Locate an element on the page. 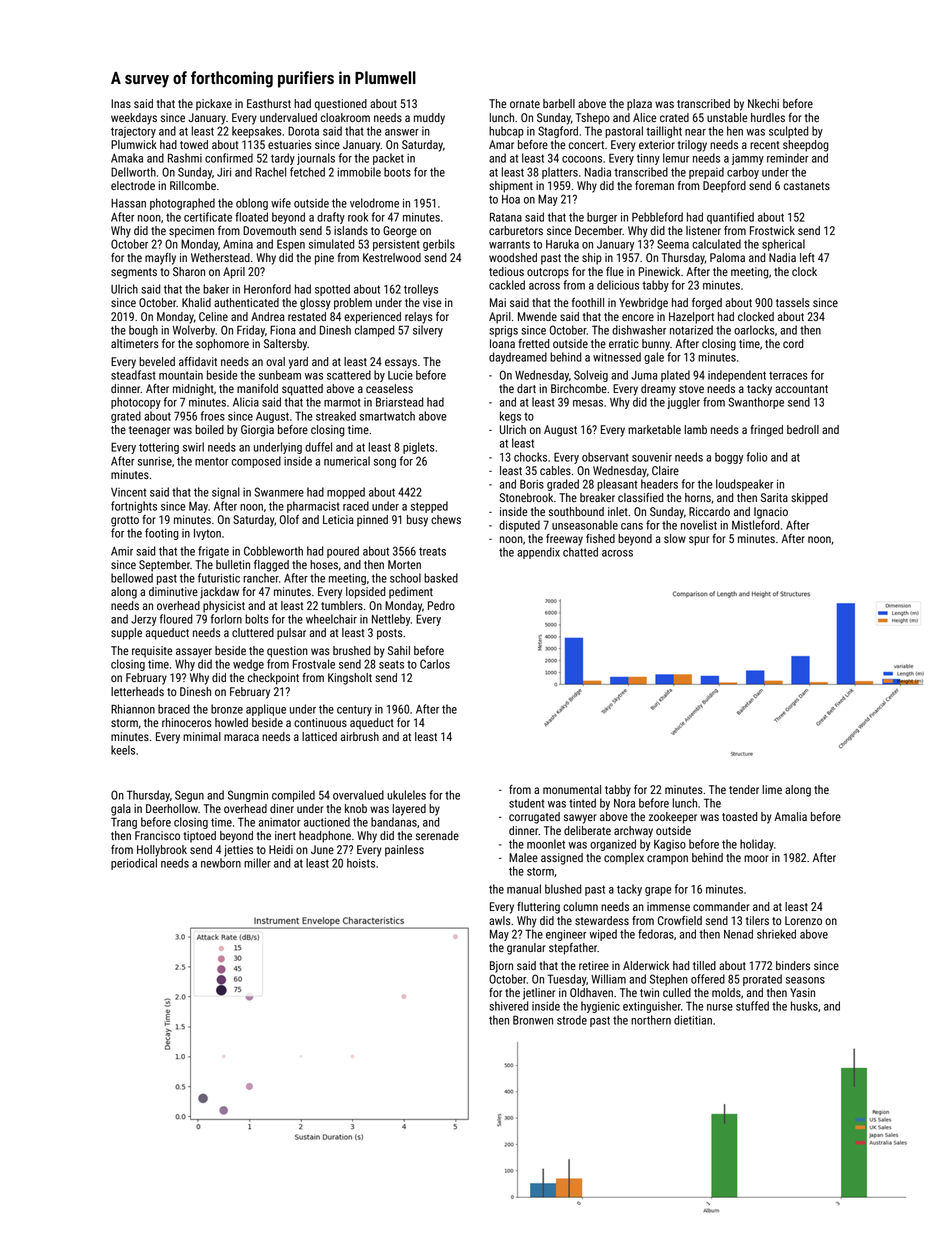  Dorota is located at coordinates (303, 131).
